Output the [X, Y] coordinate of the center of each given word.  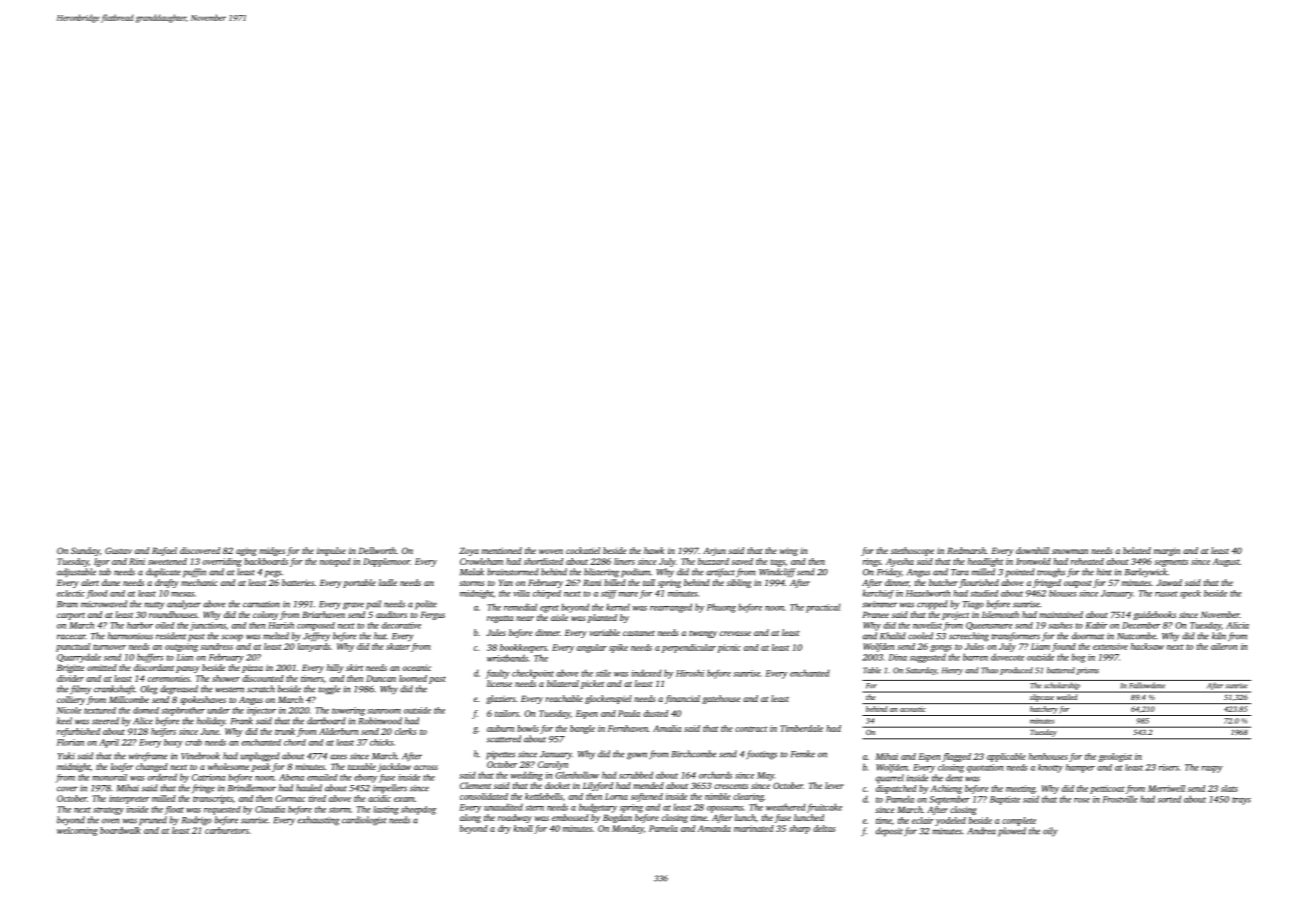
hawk [654, 550]
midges [272, 551]
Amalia [667, 728]
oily [1050, 832]
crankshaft [114, 690]
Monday [628, 829]
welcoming [77, 831]
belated [1137, 550]
